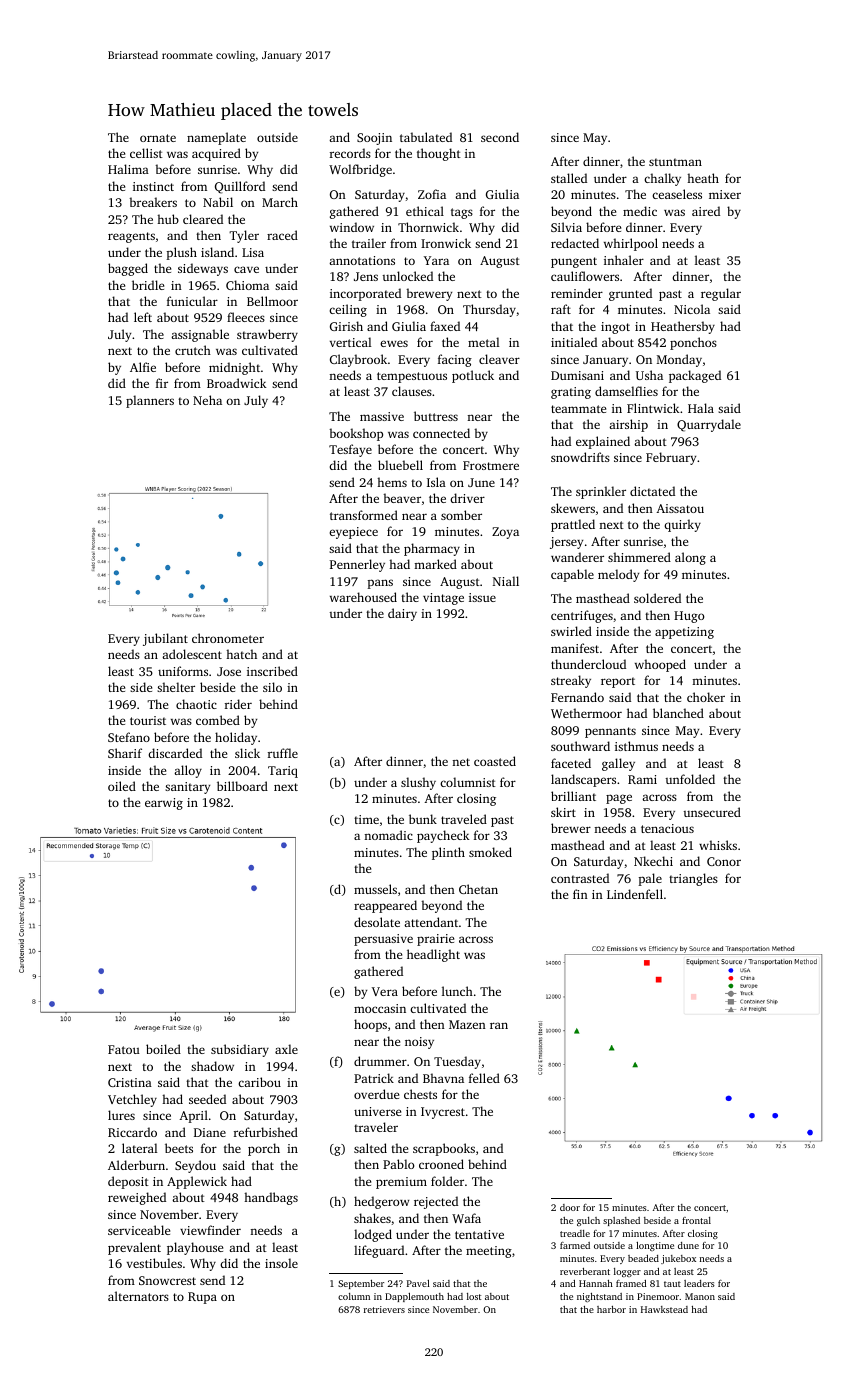  What do you see at coordinates (675, 162) in the document?
I see `stuntman` at bounding box center [675, 162].
